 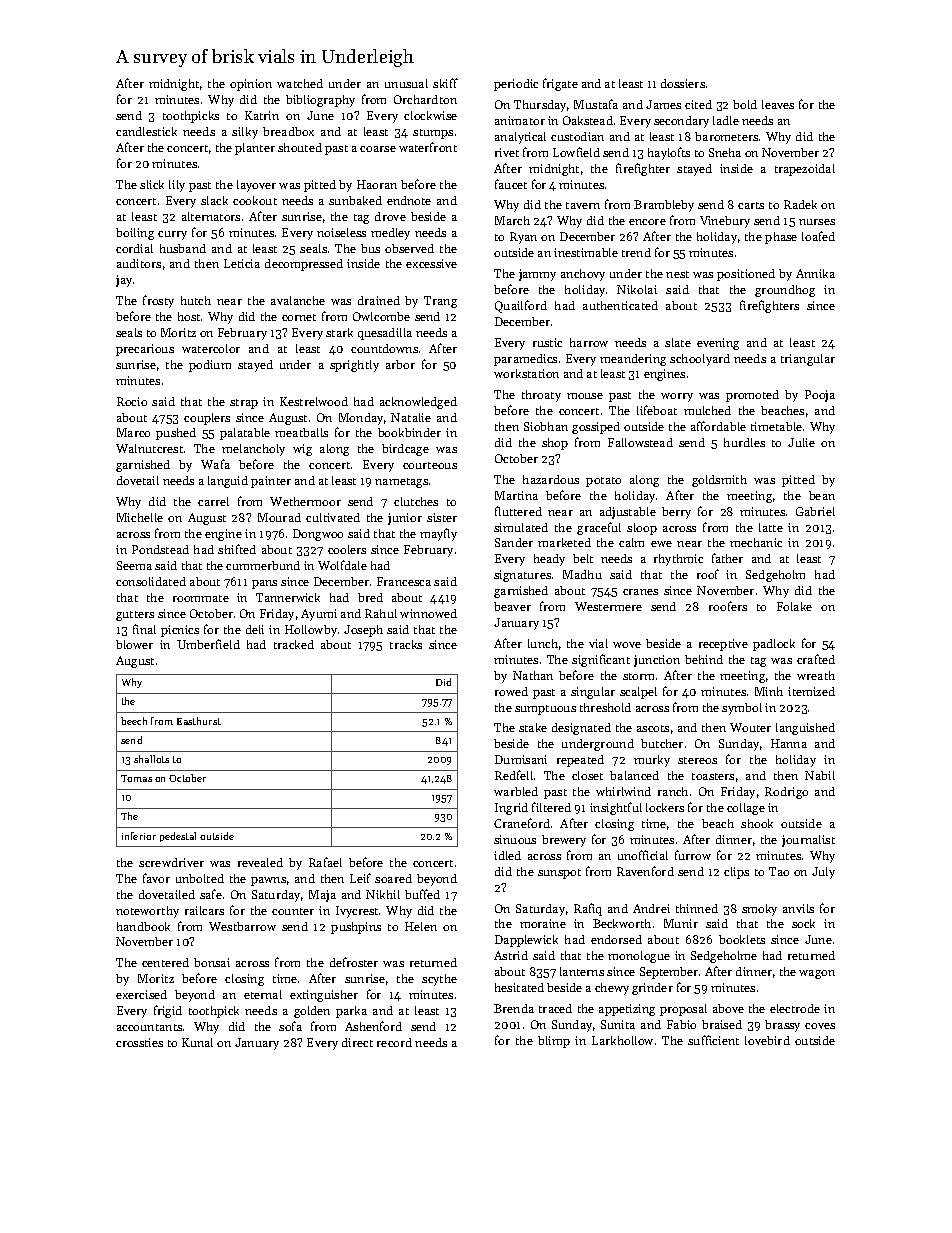 What do you see at coordinates (822, 495) in the screenshot?
I see `bean` at bounding box center [822, 495].
